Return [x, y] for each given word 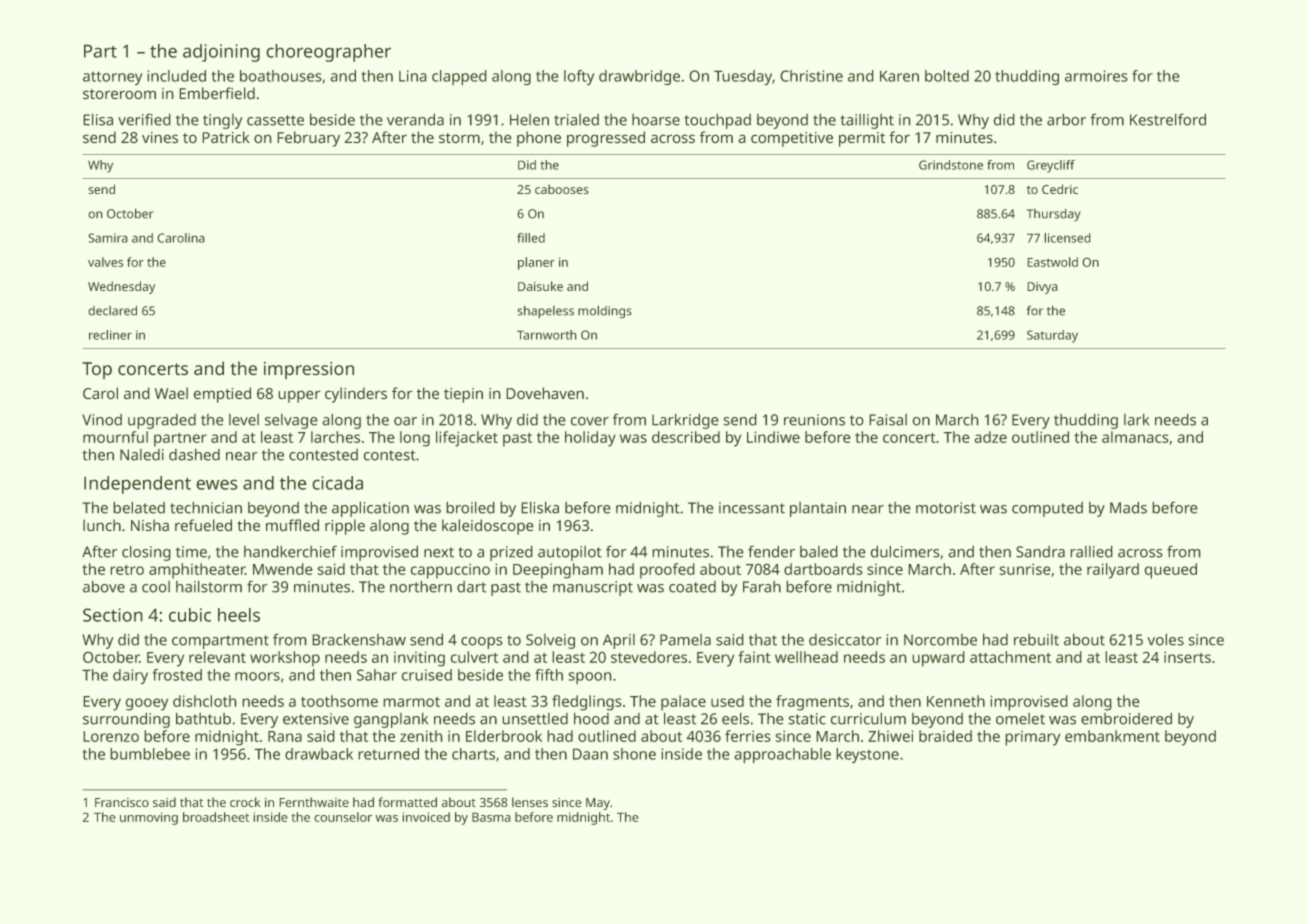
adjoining [221, 53]
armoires [1096, 76]
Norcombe [940, 640]
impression [309, 370]
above [104, 587]
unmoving [149, 818]
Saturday [1052, 336]
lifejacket [467, 439]
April [619, 641]
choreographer [329, 53]
